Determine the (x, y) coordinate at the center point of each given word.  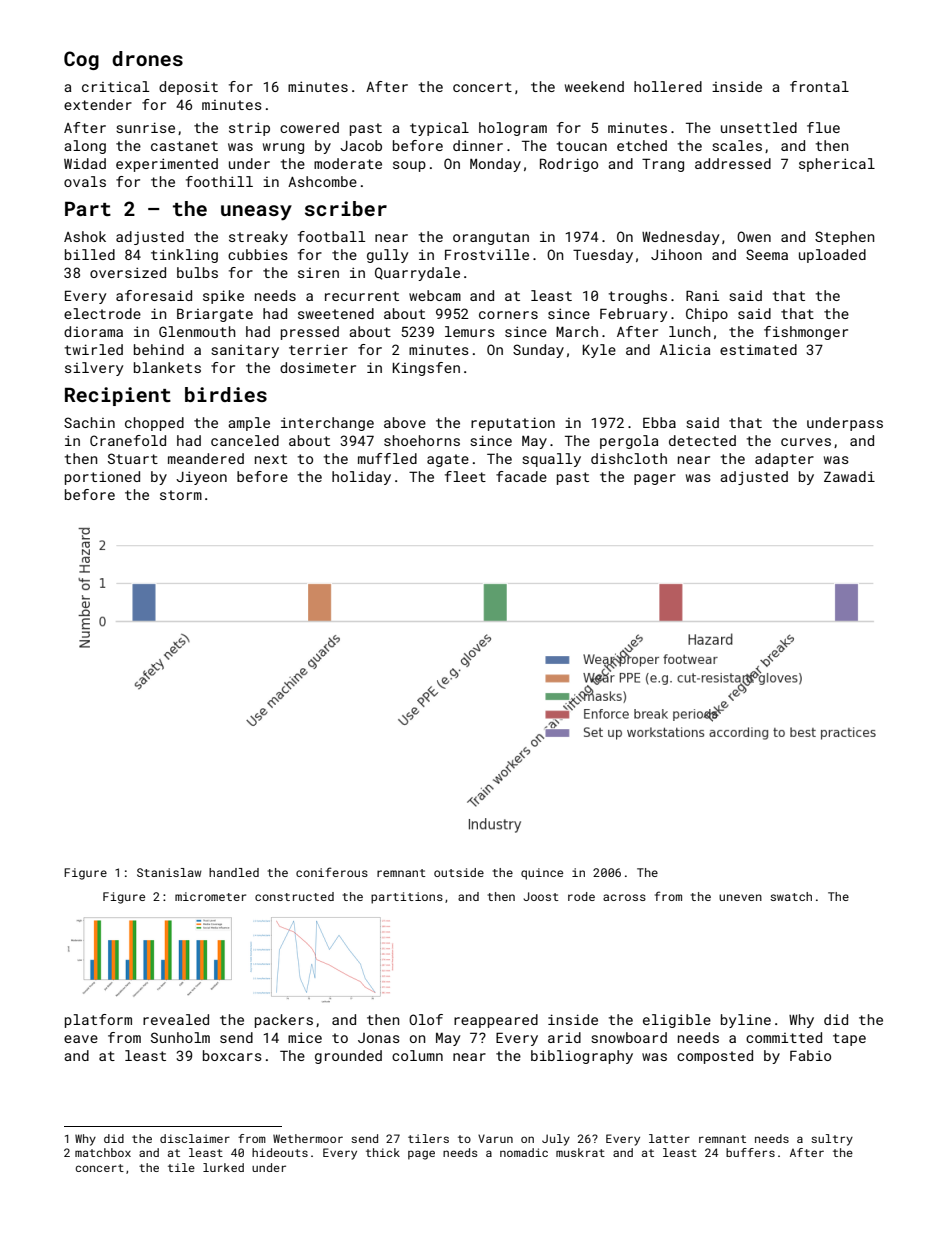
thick (383, 1152)
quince (542, 874)
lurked (223, 1167)
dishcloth (629, 458)
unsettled (759, 127)
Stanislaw (169, 872)
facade (521, 476)
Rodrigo (569, 165)
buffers (750, 1152)
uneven (740, 897)
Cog (81, 60)
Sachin (89, 422)
